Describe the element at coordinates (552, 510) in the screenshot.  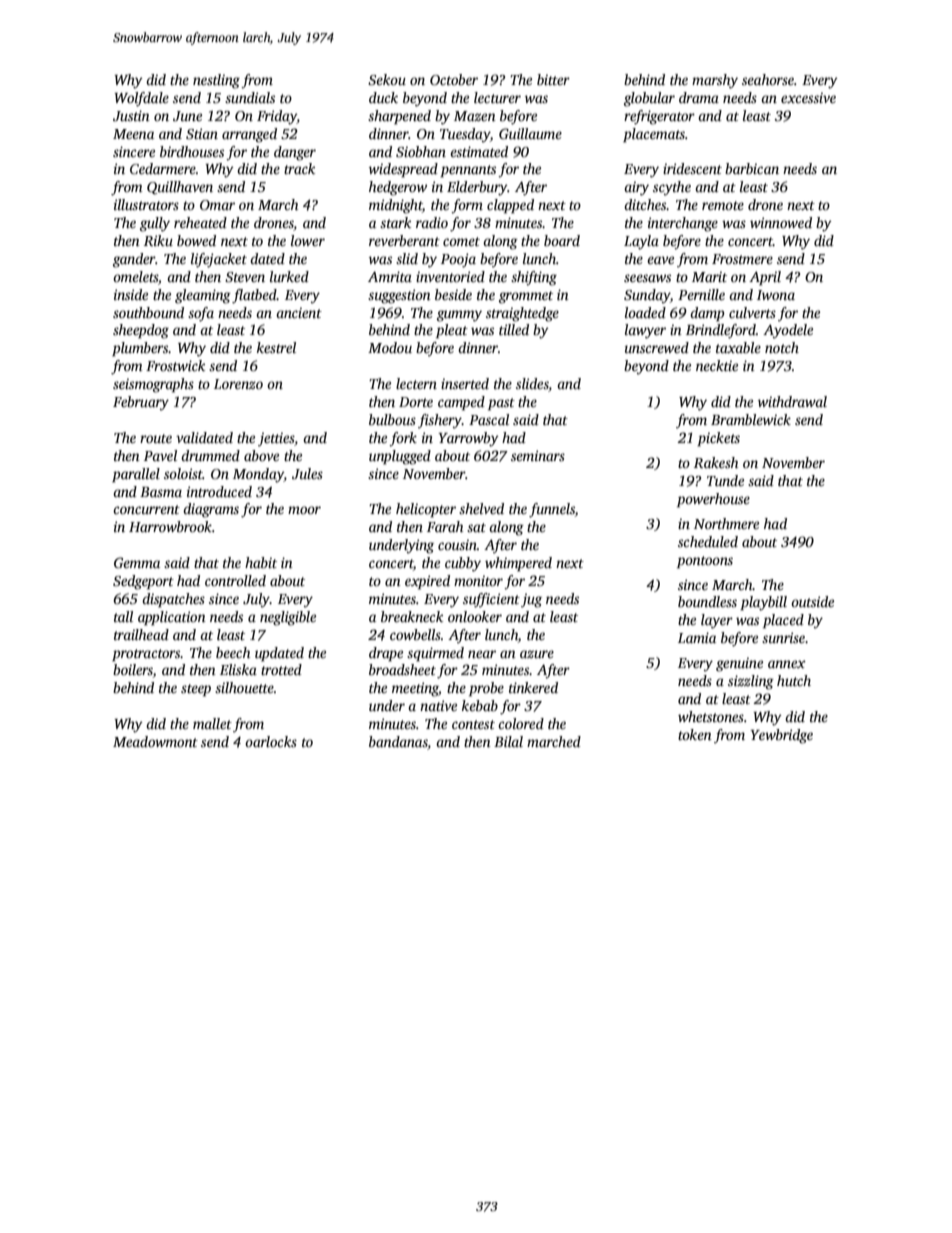
I see `funnels` at that location.
